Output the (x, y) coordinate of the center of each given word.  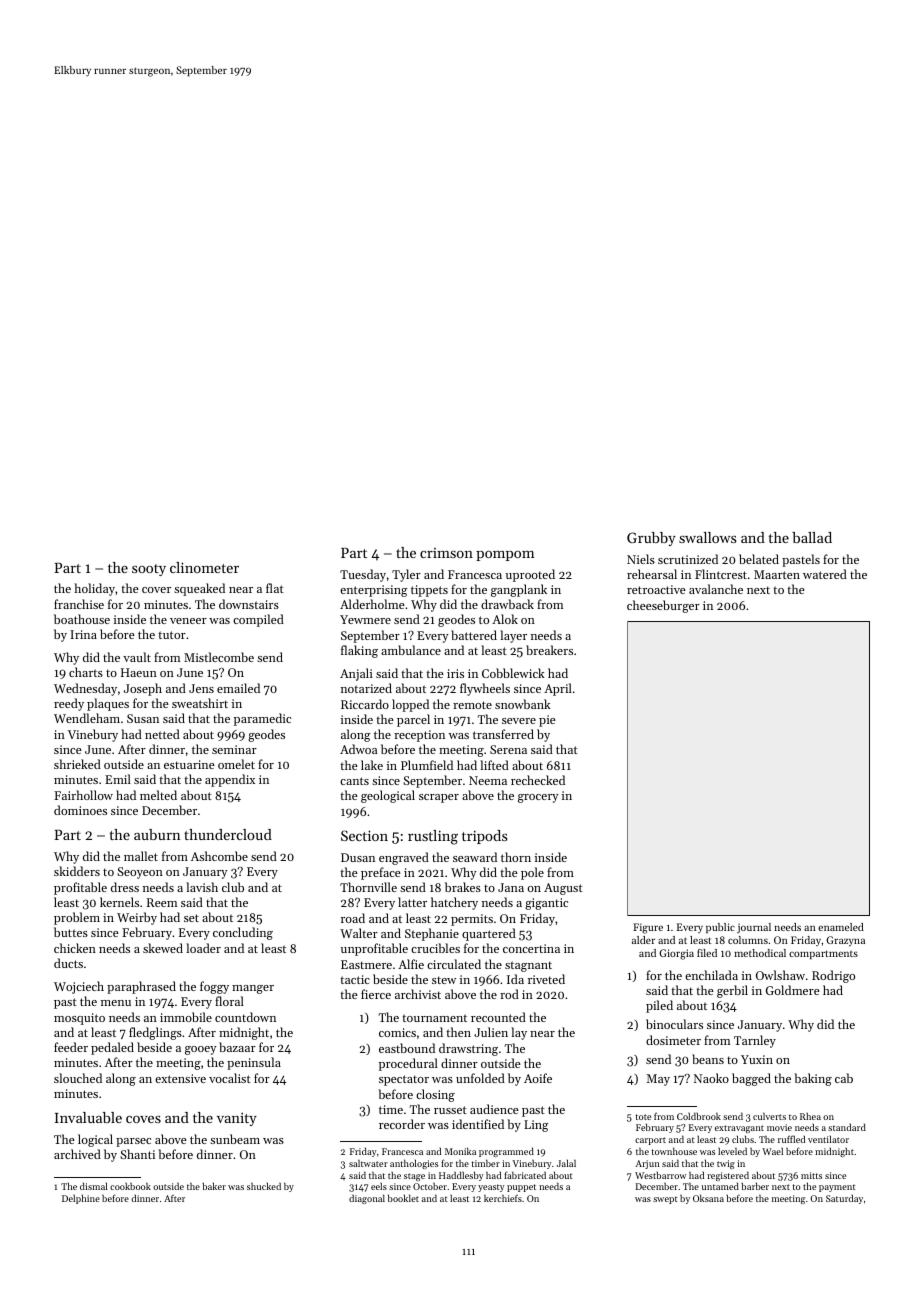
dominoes (80, 810)
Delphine (81, 1199)
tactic (355, 979)
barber (755, 1186)
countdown (245, 1017)
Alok (505, 619)
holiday (94, 589)
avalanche (716, 589)
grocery (538, 798)
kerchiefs (503, 1198)
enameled (841, 927)
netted (162, 734)
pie (547, 721)
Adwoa (358, 749)
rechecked (538, 780)
